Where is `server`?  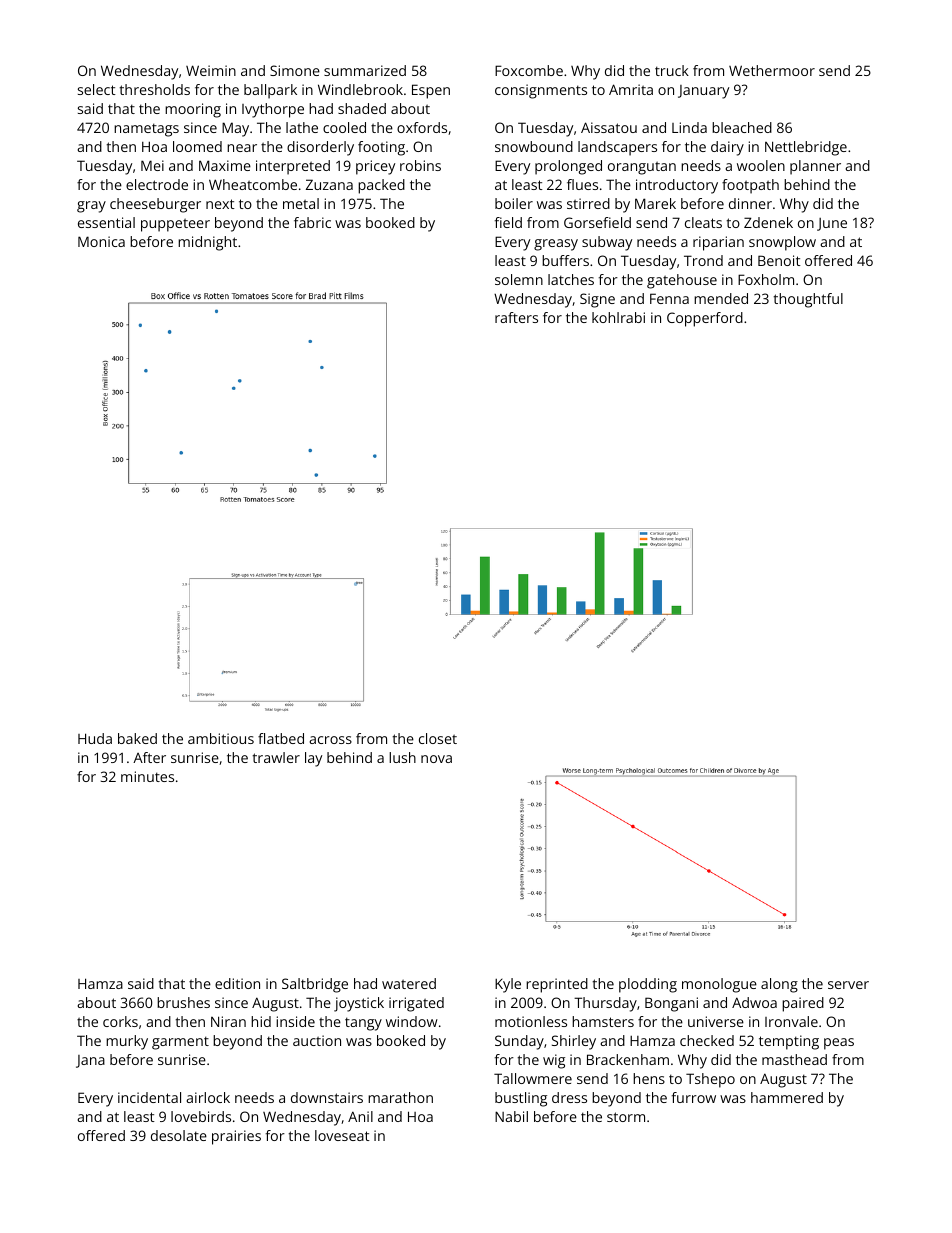 server is located at coordinates (848, 985).
